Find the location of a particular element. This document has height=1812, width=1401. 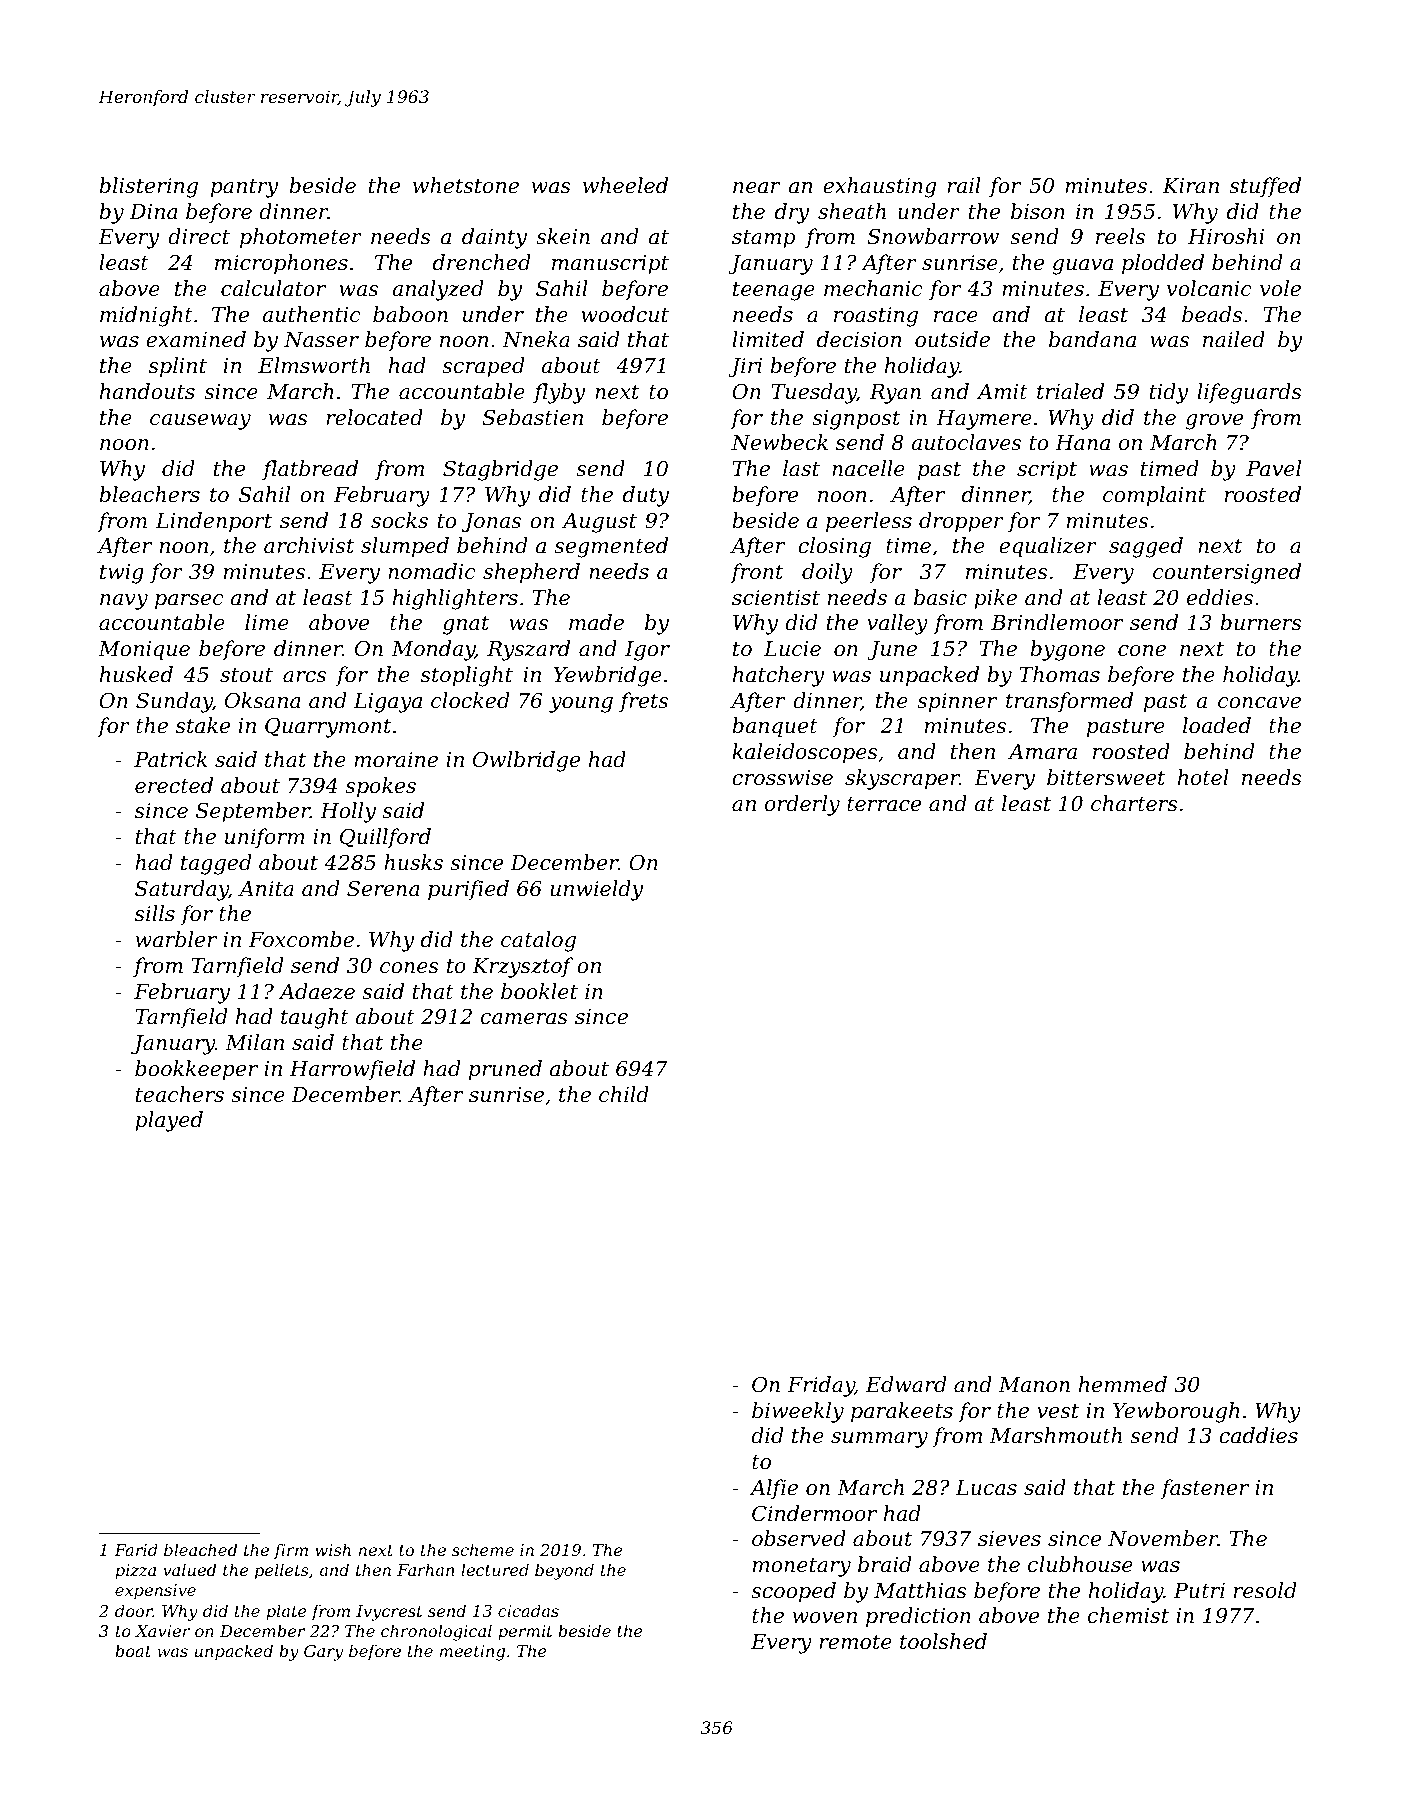

crosswise is located at coordinates (782, 778).
